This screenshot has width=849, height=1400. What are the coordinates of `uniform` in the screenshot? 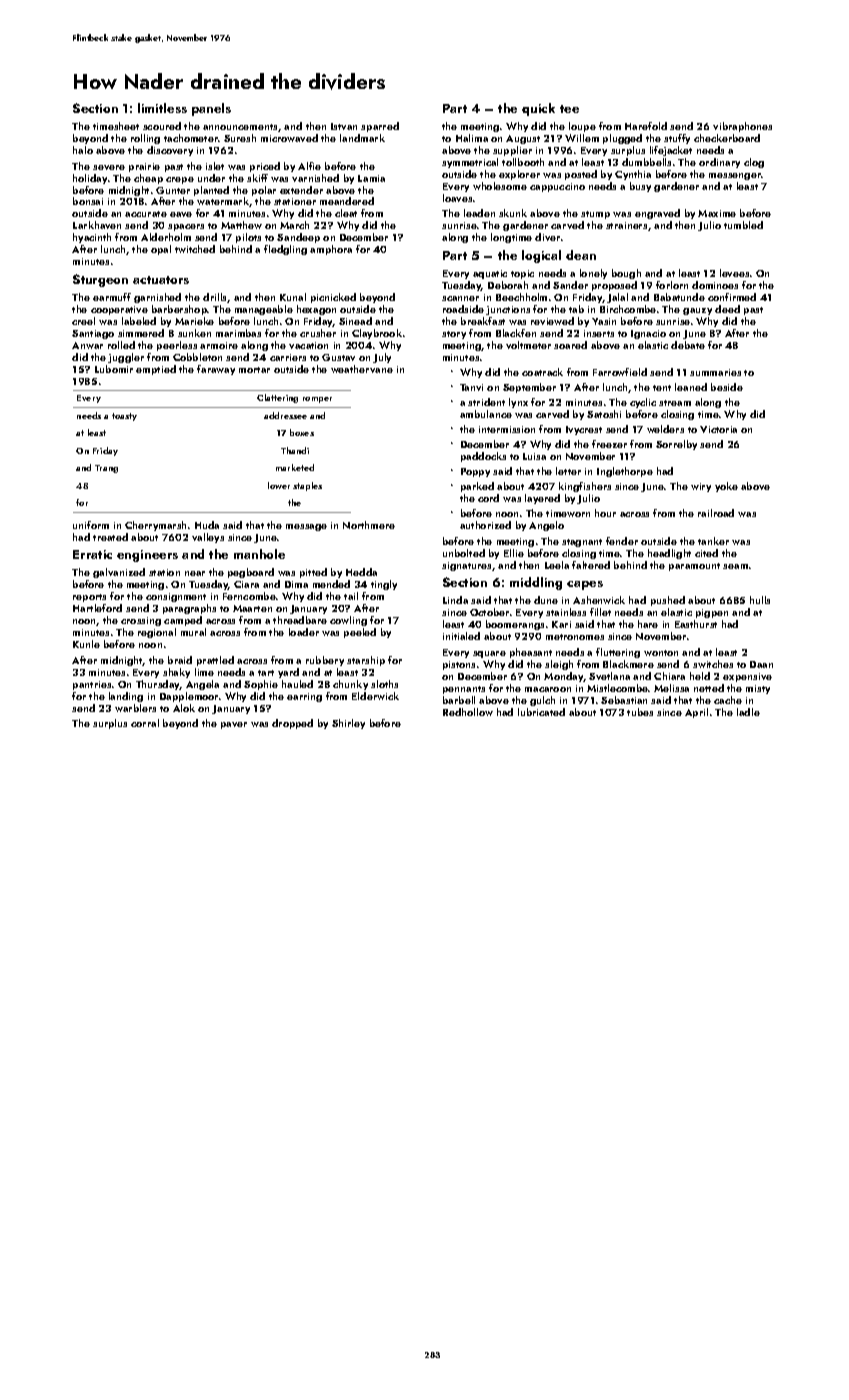 It's located at (91, 525).
